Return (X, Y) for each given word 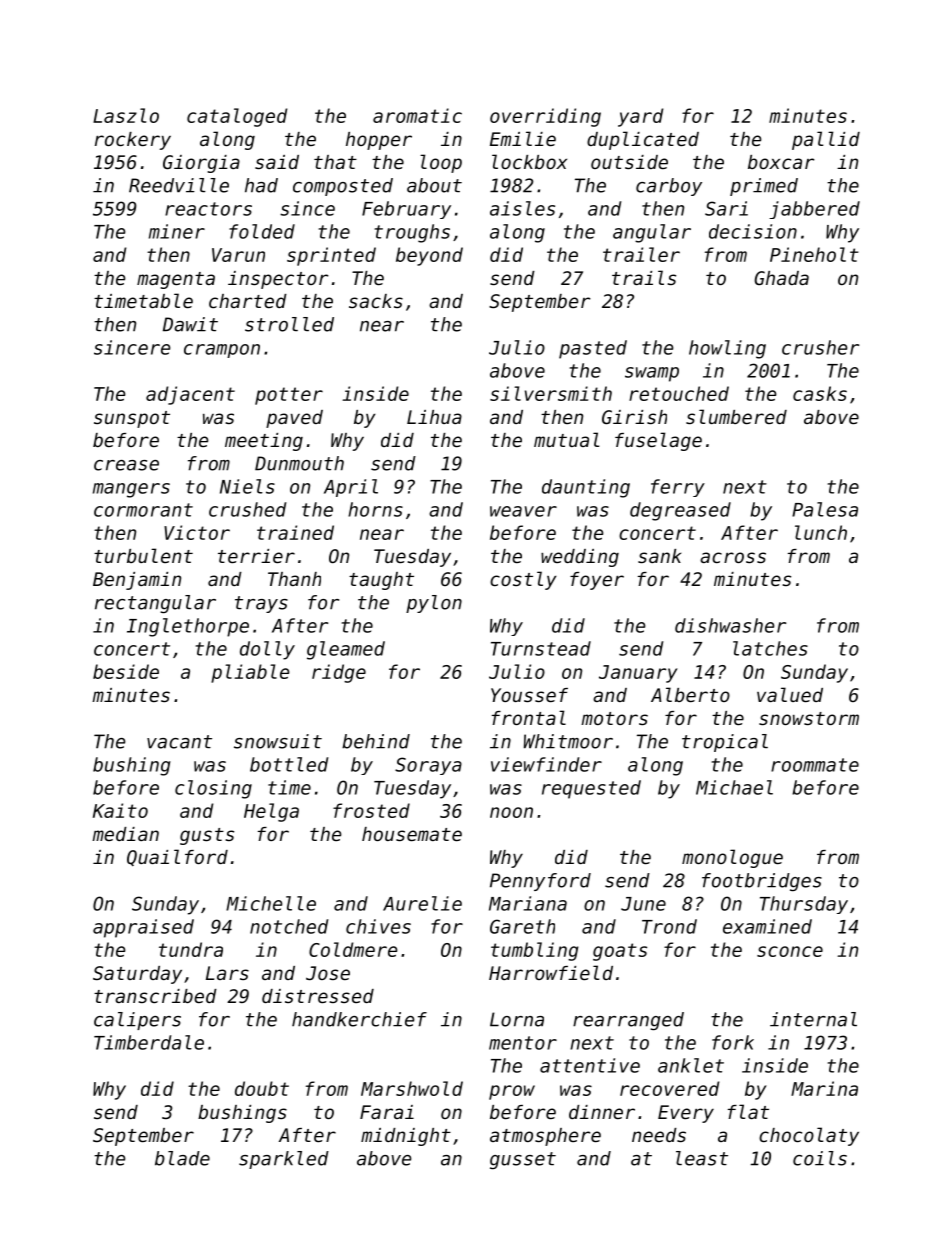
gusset (523, 1160)
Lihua (434, 417)
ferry (678, 488)
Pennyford (540, 882)
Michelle (271, 903)
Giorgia (201, 164)
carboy (669, 187)
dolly (267, 650)
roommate (815, 765)
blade (182, 1158)
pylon (434, 604)
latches (770, 648)
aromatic (417, 115)
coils (820, 1158)
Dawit (190, 324)
